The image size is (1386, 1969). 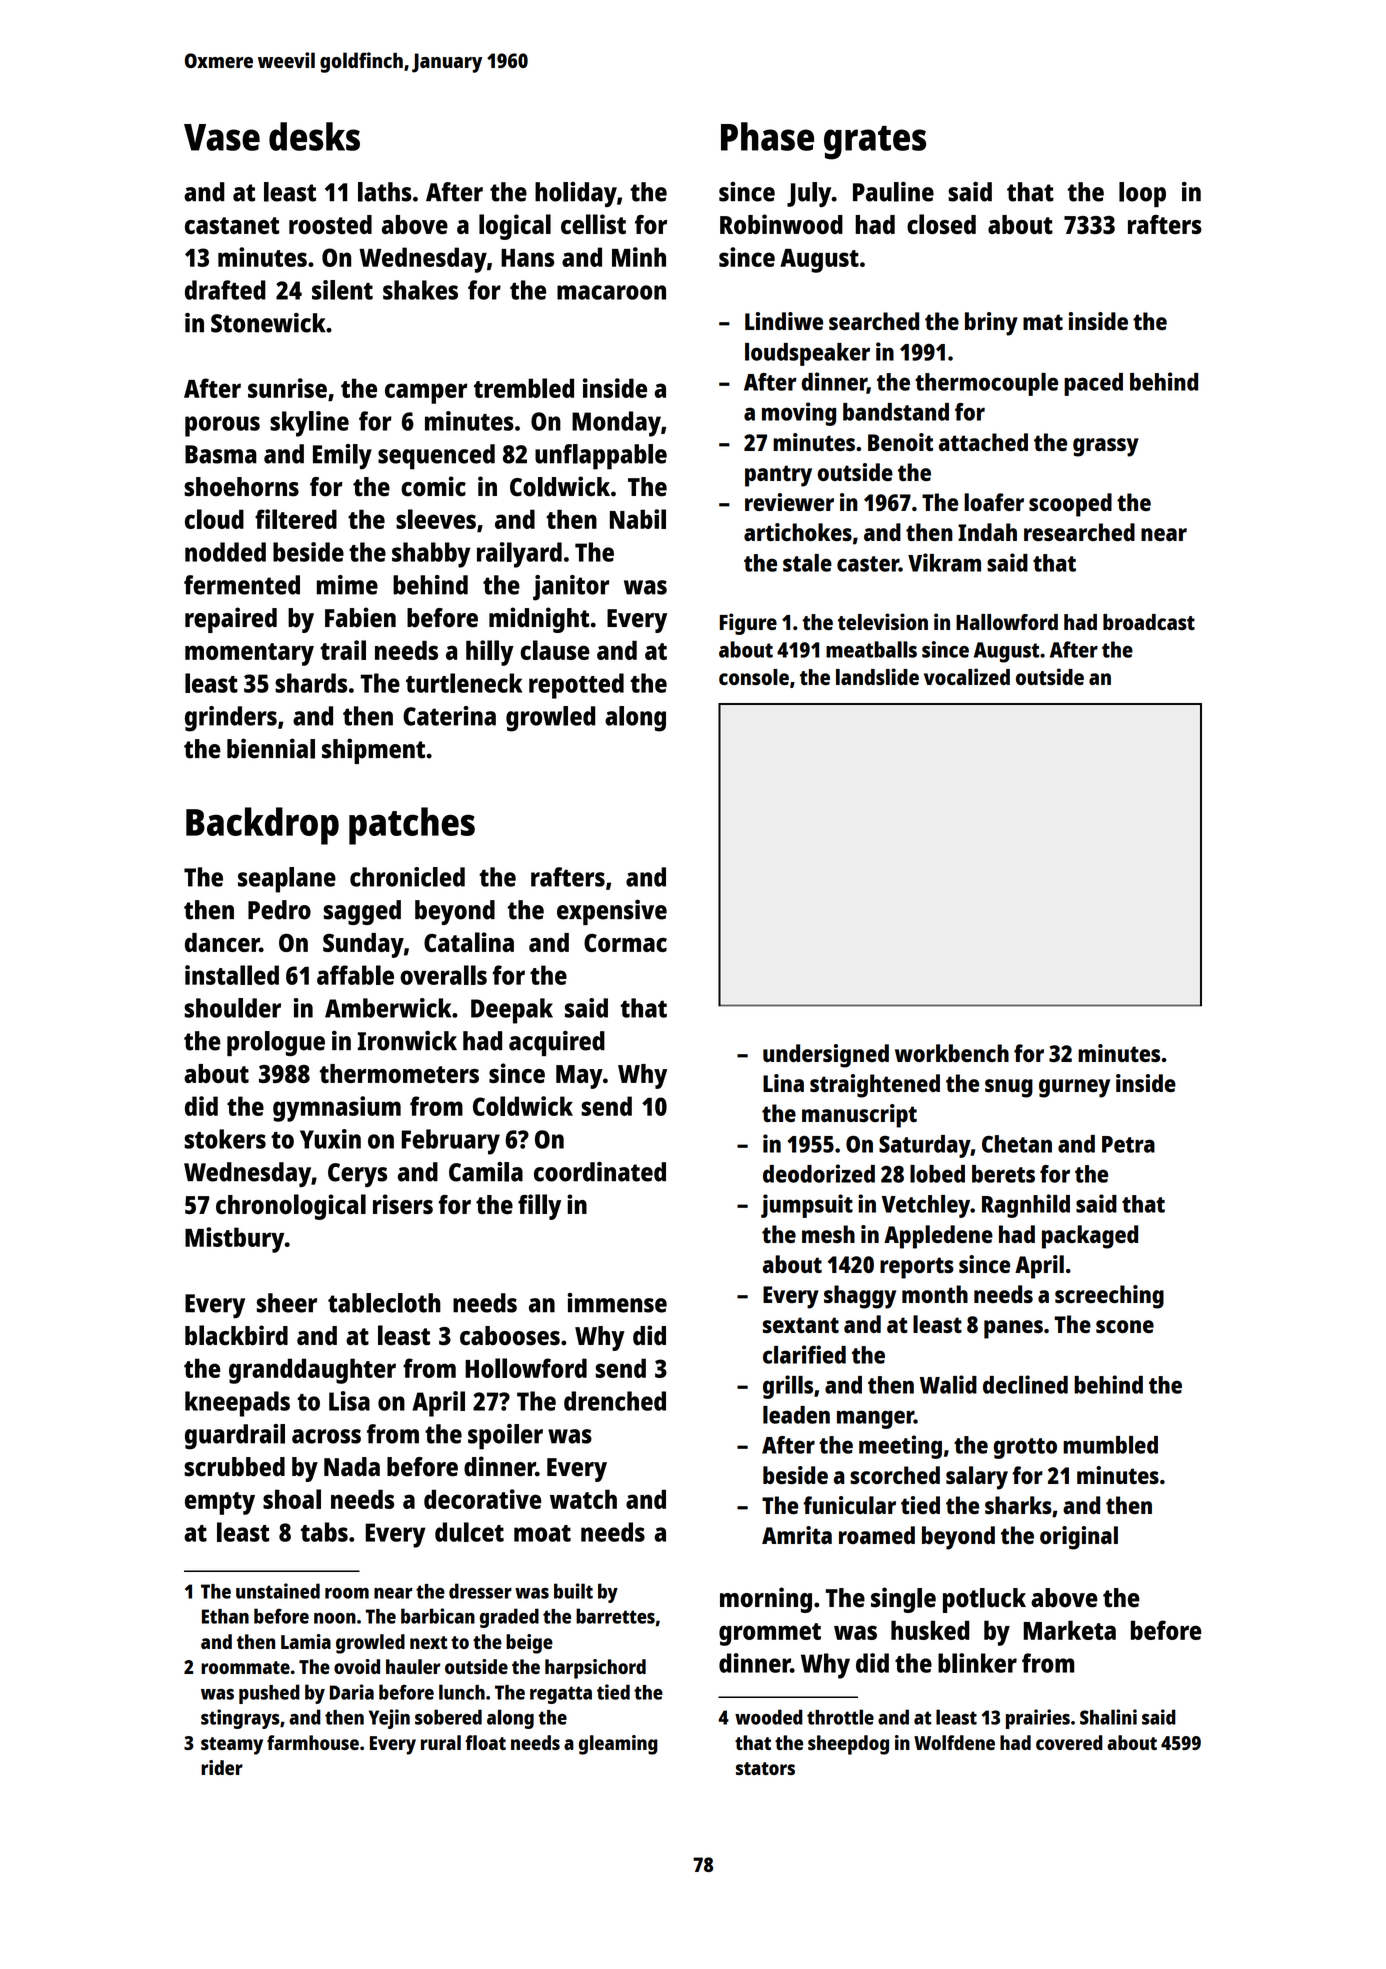 I want to click on workbench, so click(x=952, y=1053).
